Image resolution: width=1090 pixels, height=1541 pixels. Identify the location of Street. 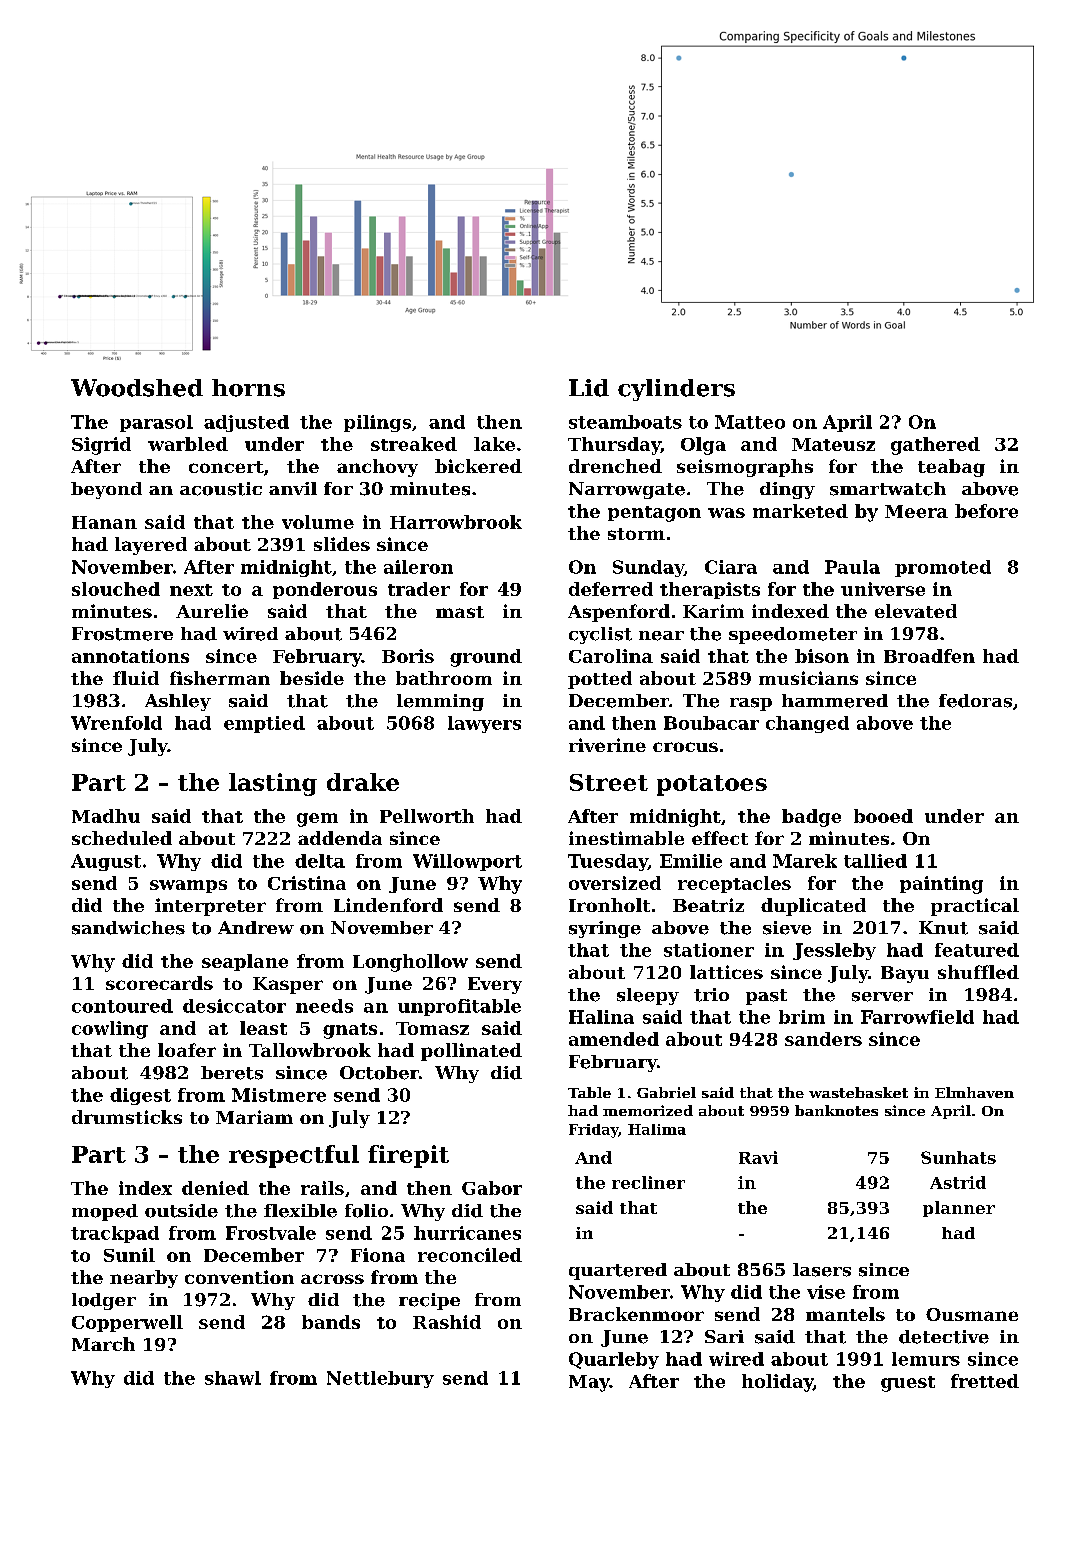
(609, 782).
